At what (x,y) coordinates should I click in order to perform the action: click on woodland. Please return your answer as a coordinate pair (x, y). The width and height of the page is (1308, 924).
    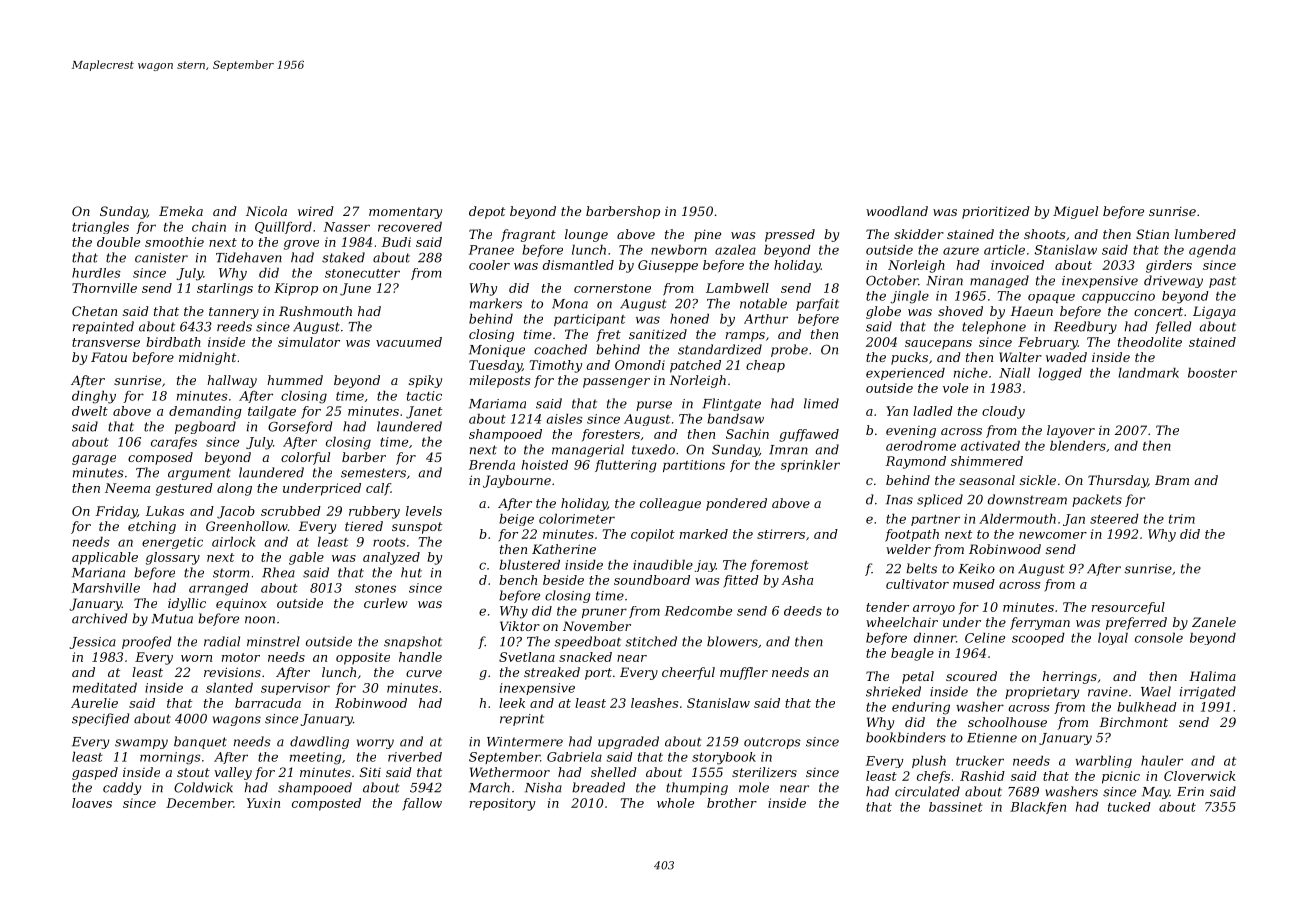
    Looking at the image, I should click on (897, 211).
